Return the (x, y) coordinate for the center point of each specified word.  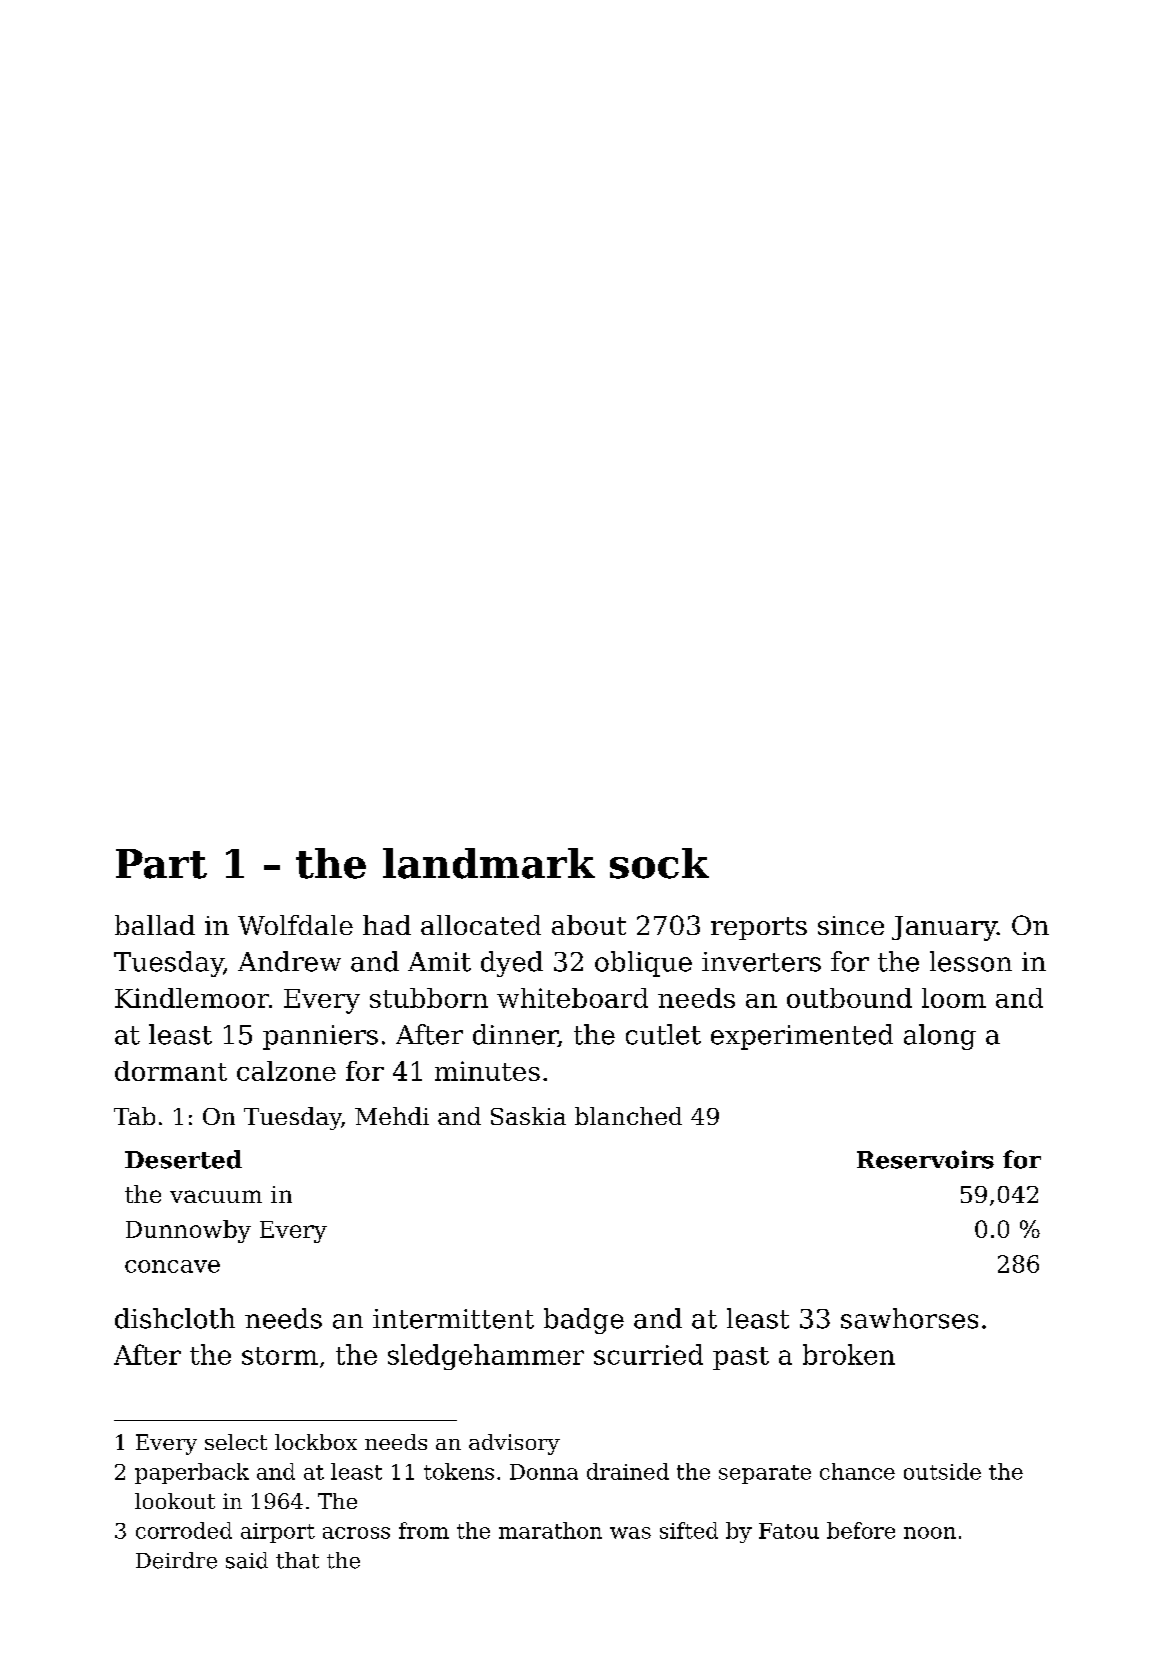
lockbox (316, 1442)
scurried (648, 1354)
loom (954, 998)
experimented (802, 1037)
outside (942, 1471)
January (944, 928)
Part (161, 864)
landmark (489, 863)
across (356, 1533)
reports (759, 928)
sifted (689, 1530)
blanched (628, 1116)
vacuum (216, 1196)
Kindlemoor (192, 998)
